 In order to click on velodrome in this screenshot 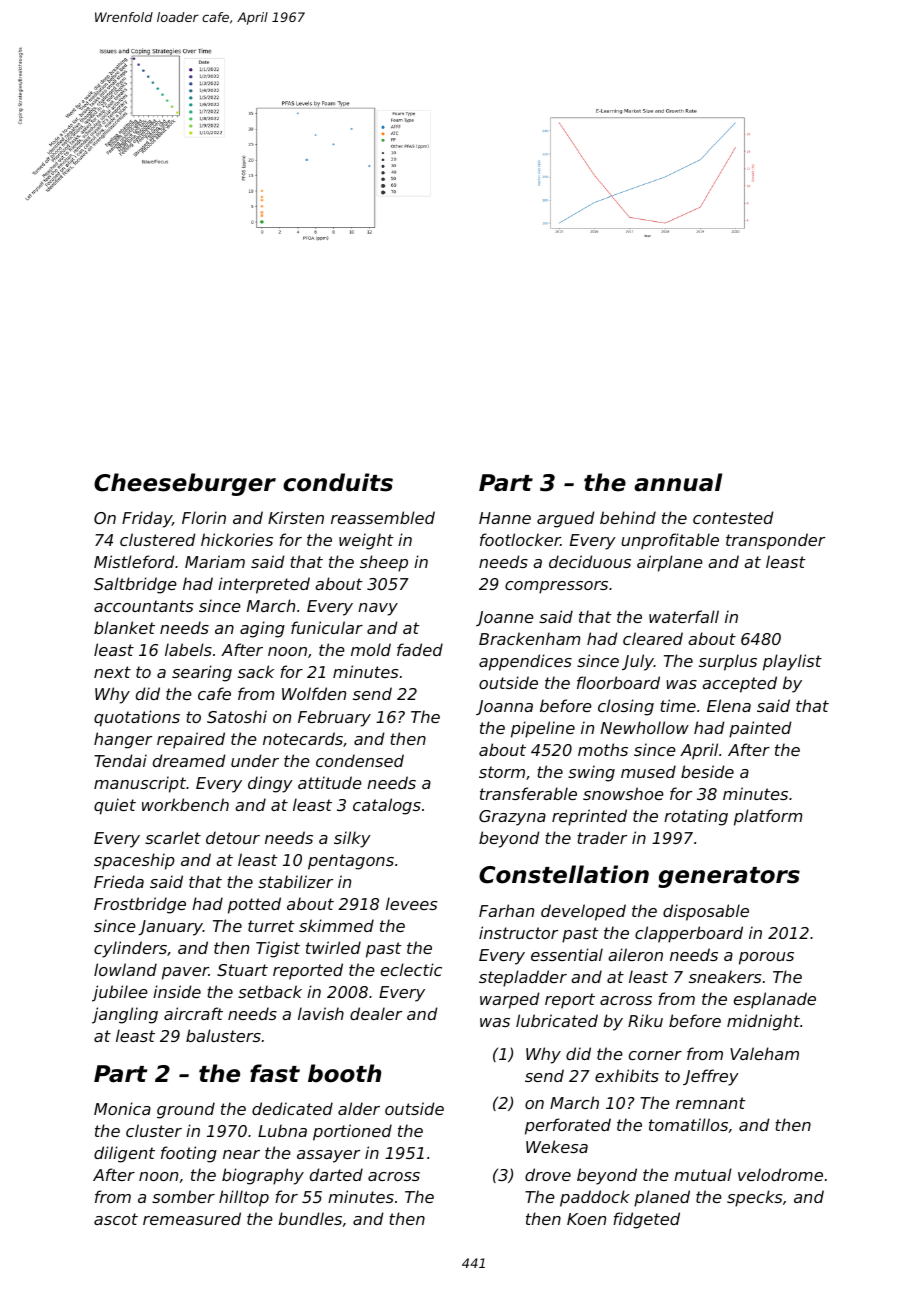, I will do `click(780, 1174)`.
